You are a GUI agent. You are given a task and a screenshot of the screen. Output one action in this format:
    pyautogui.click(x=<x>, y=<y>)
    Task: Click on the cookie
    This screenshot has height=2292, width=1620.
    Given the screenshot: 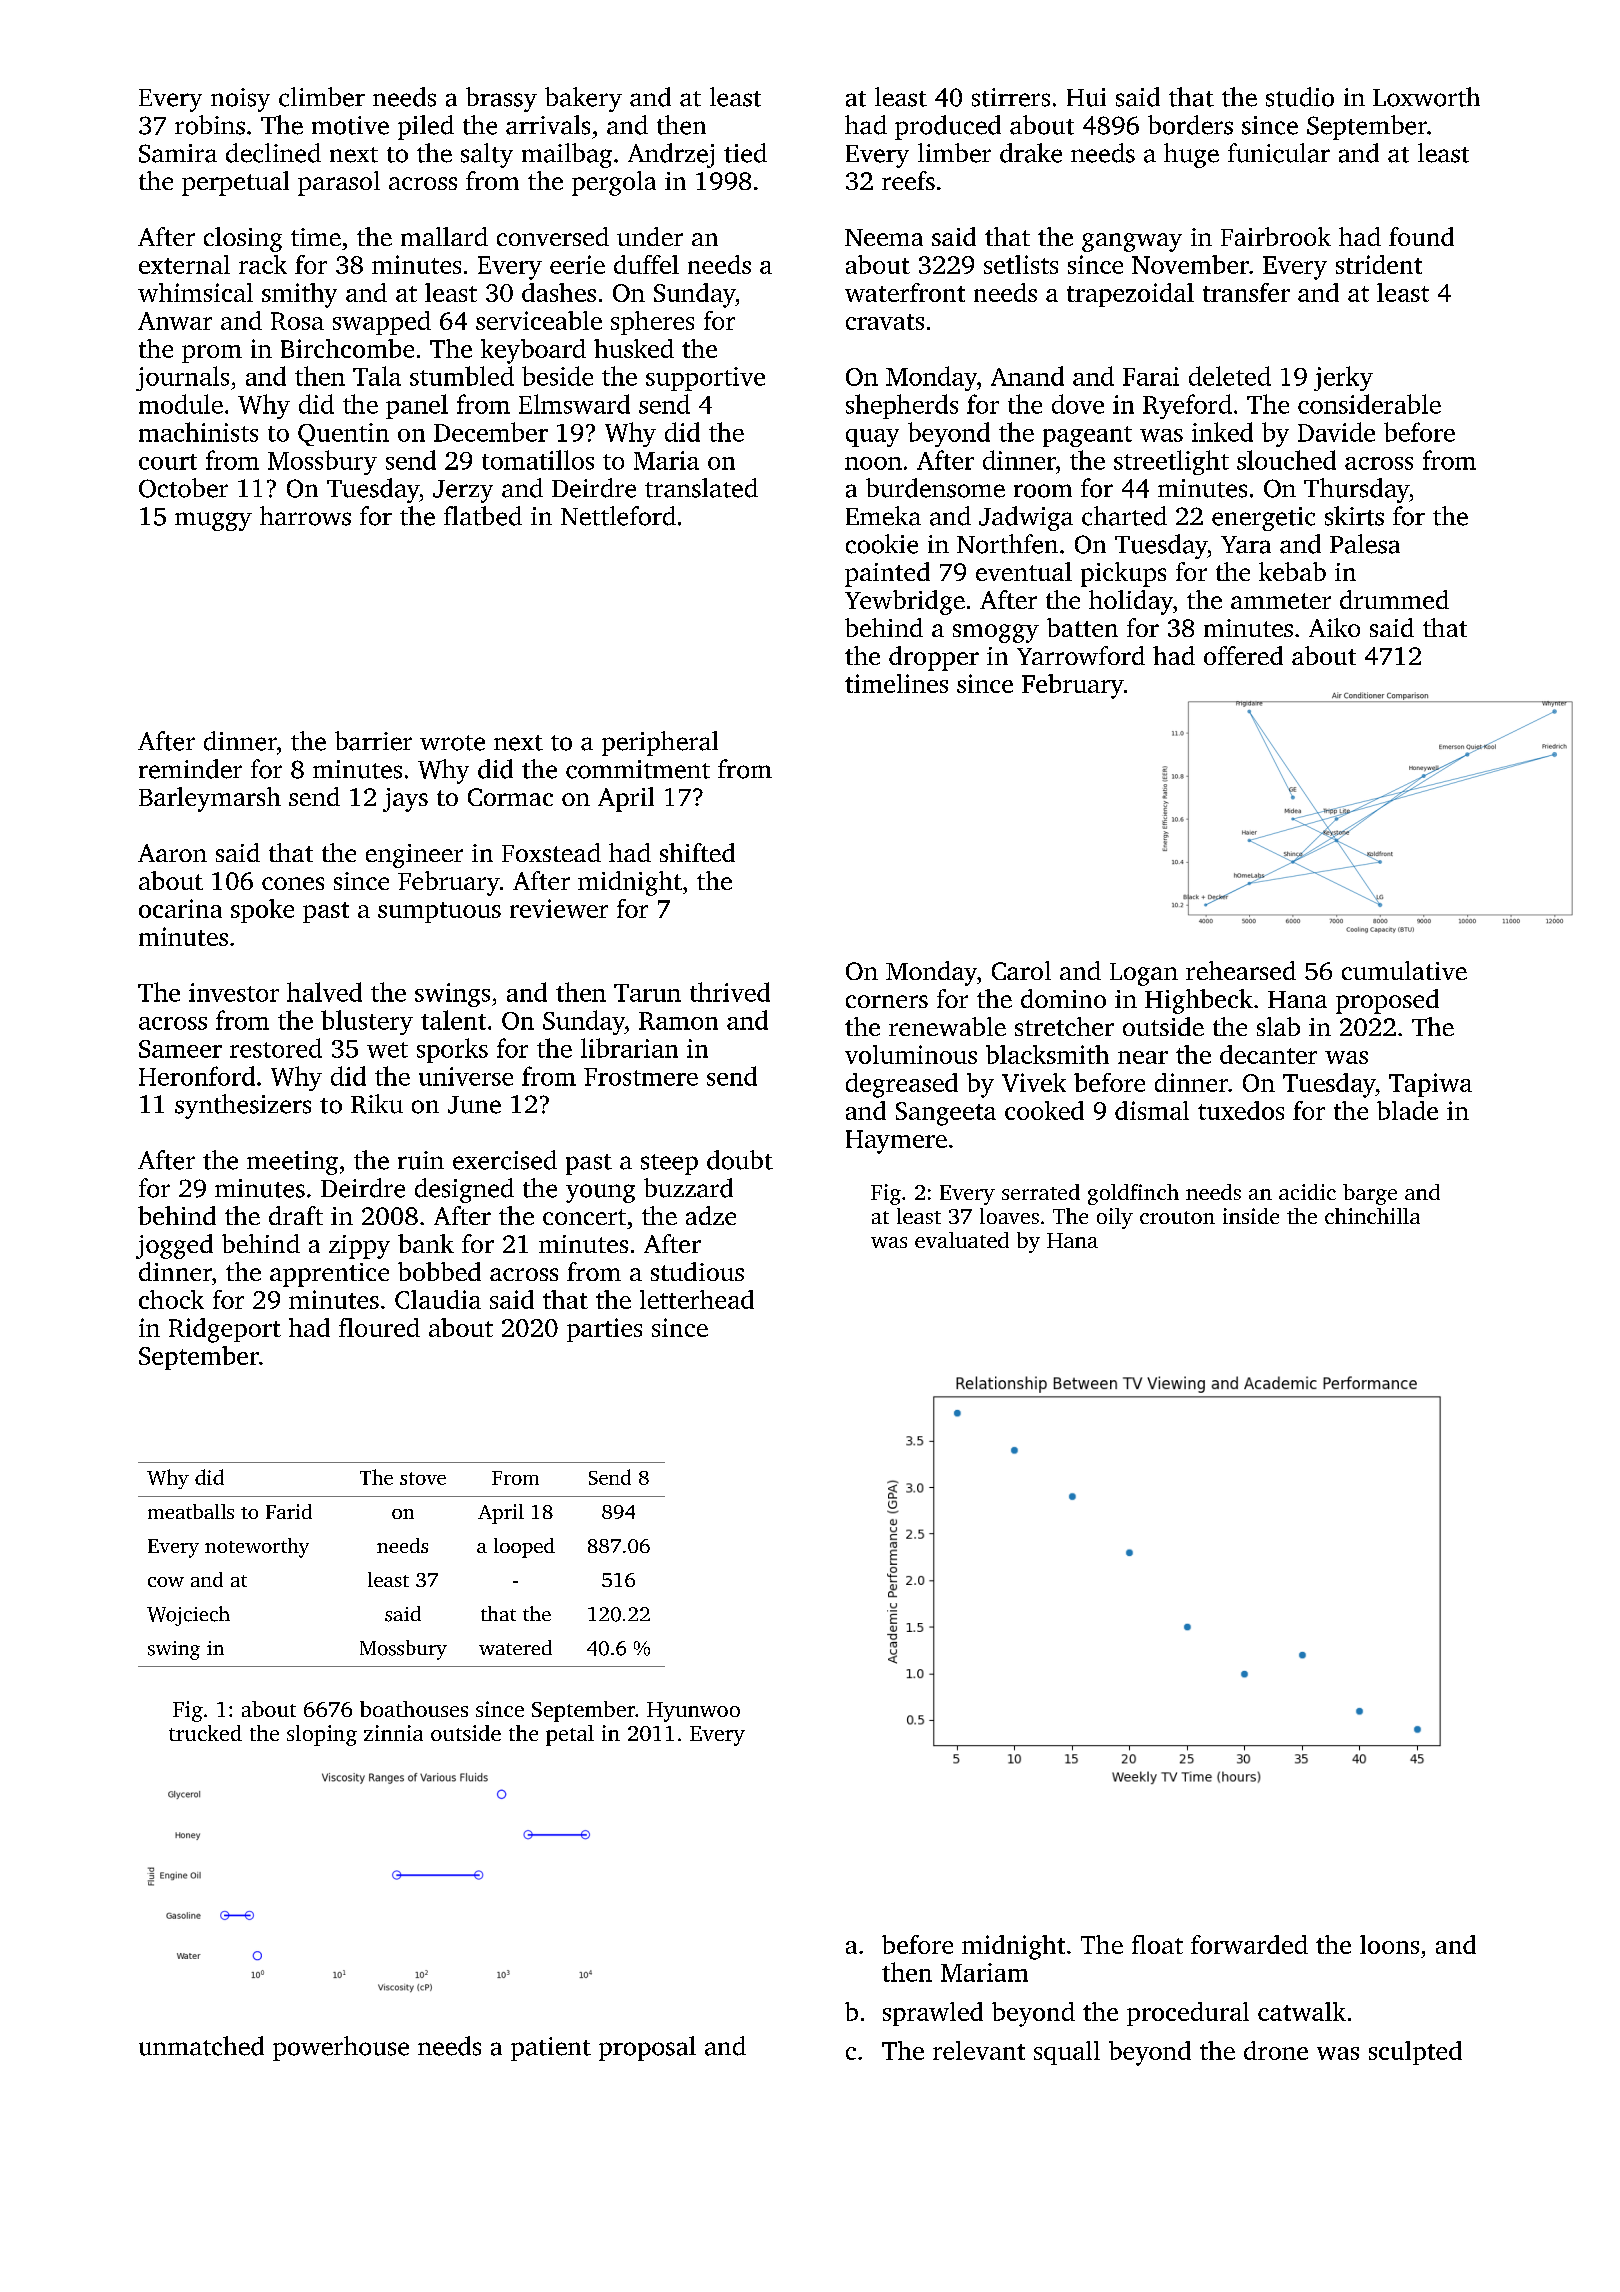 What is the action you would take?
    pyautogui.click(x=882, y=544)
